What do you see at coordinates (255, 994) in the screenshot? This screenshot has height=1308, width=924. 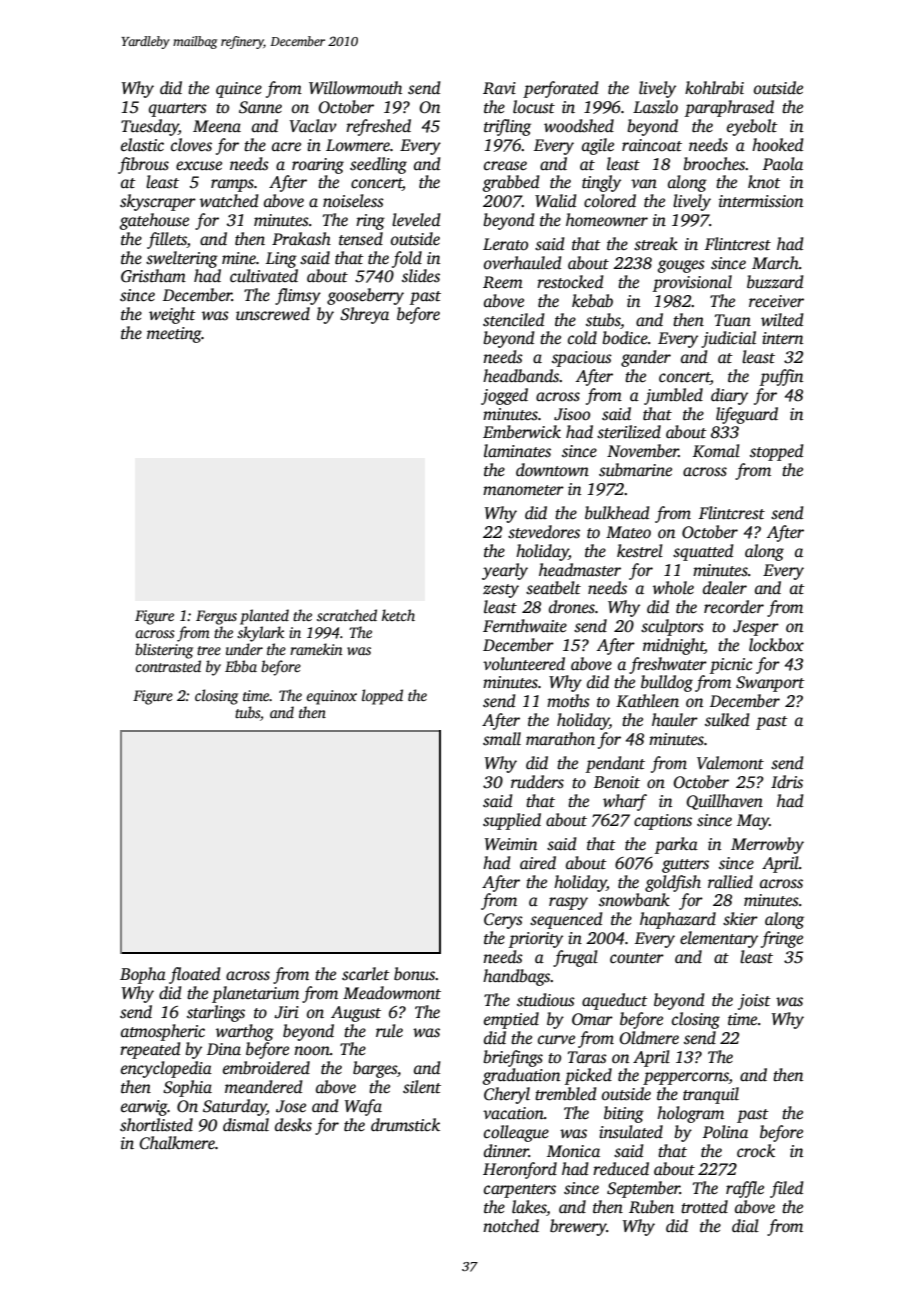 I see `planetarium` at bounding box center [255, 994].
